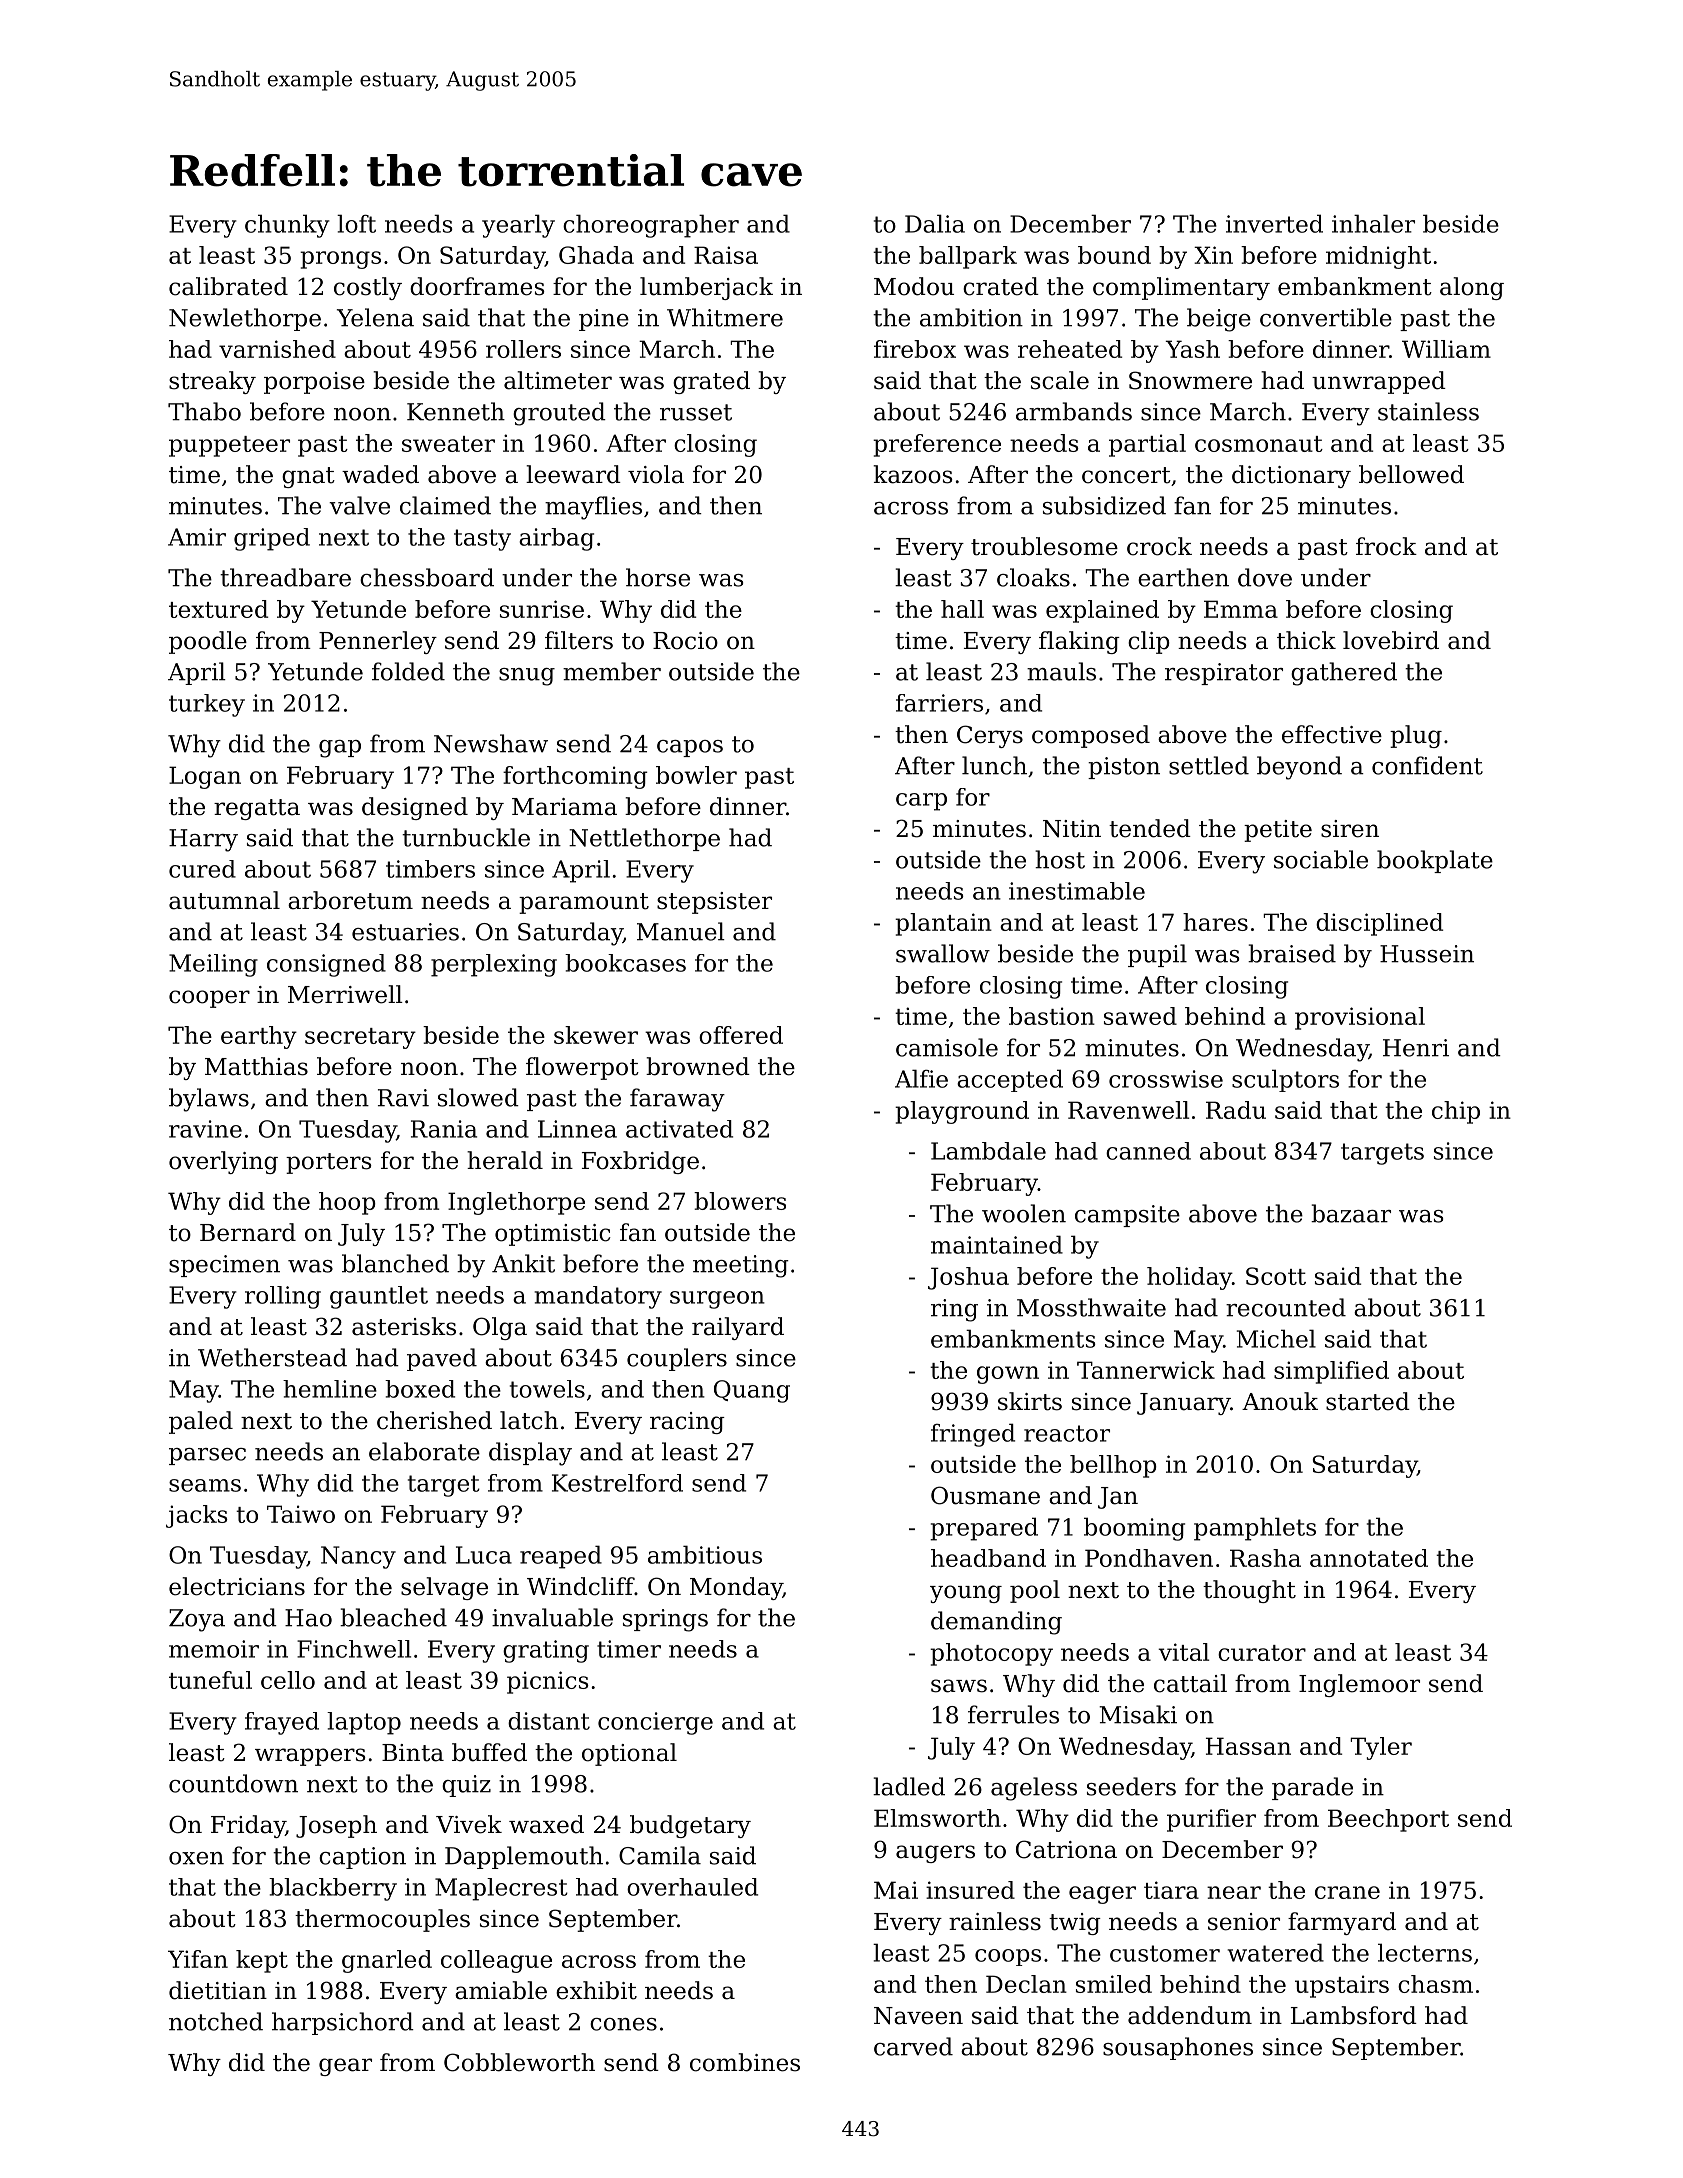 This document has width=1683, height=2178. I want to click on gnarled, so click(387, 1961).
